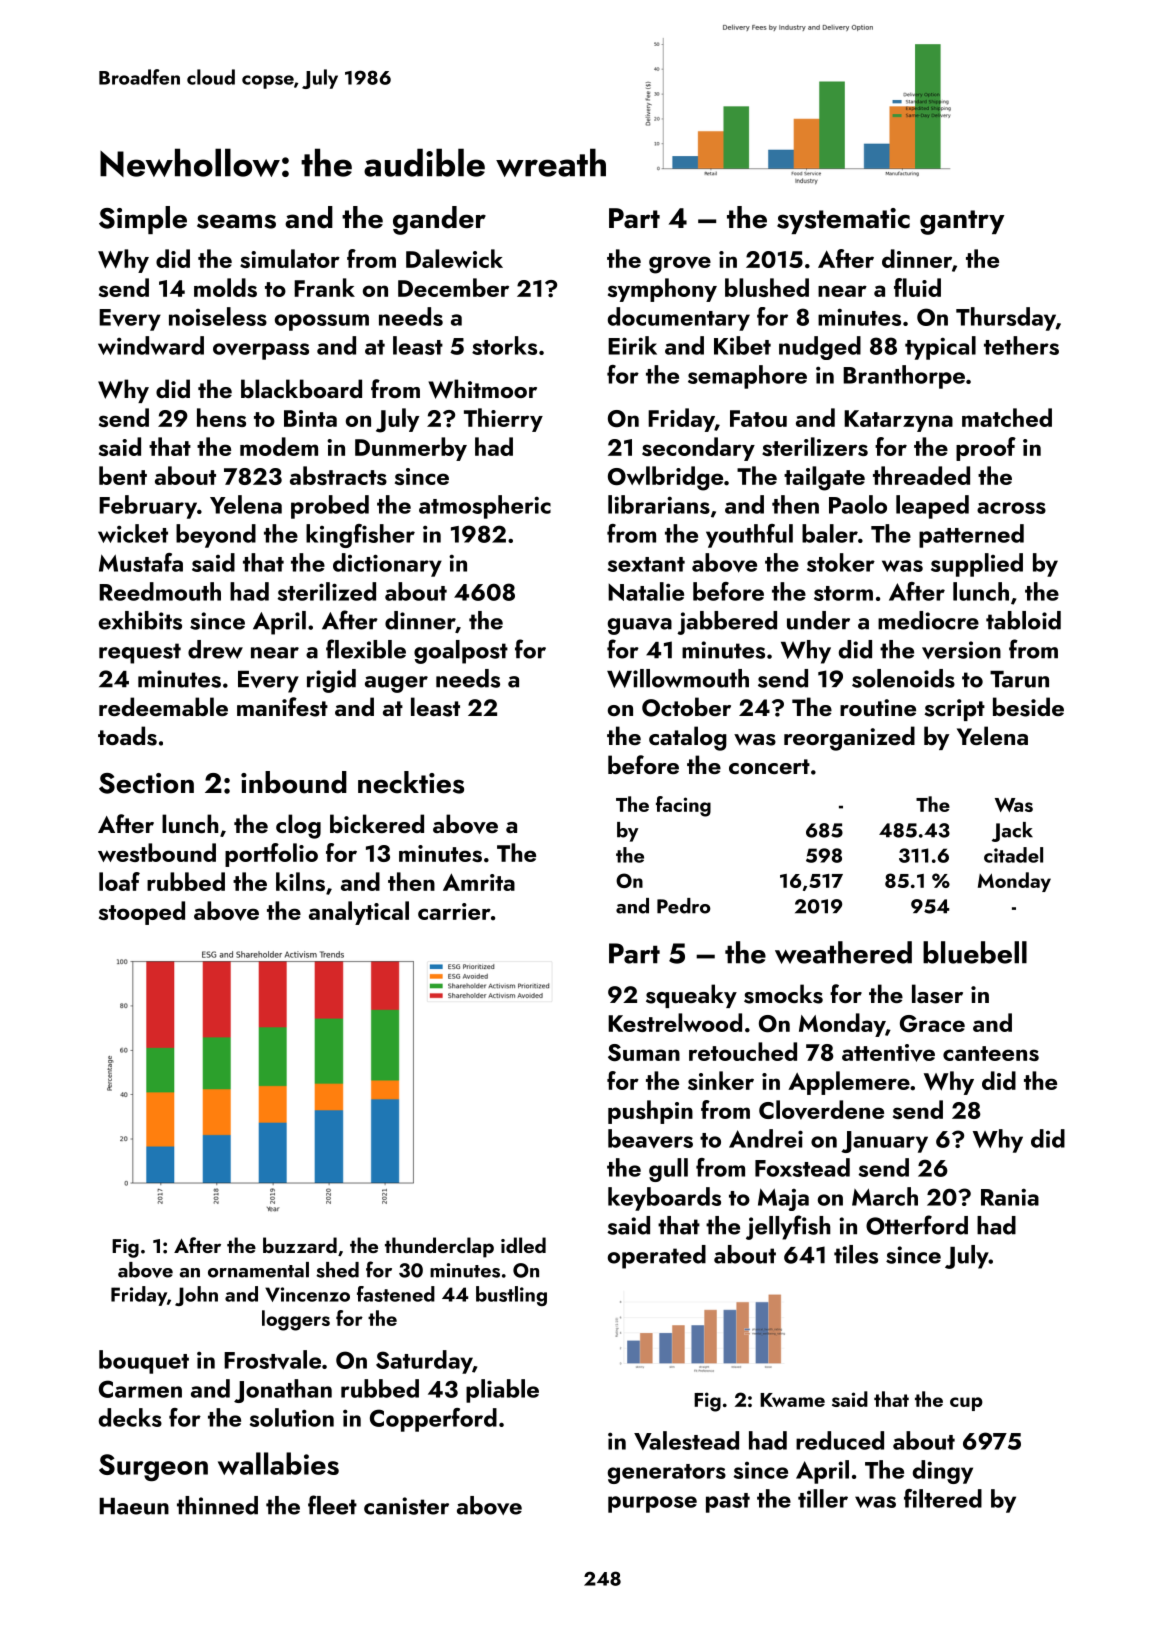 This screenshot has width=1167, height=1650. Describe the element at coordinates (130, 1417) in the screenshot. I see `decks` at that location.
